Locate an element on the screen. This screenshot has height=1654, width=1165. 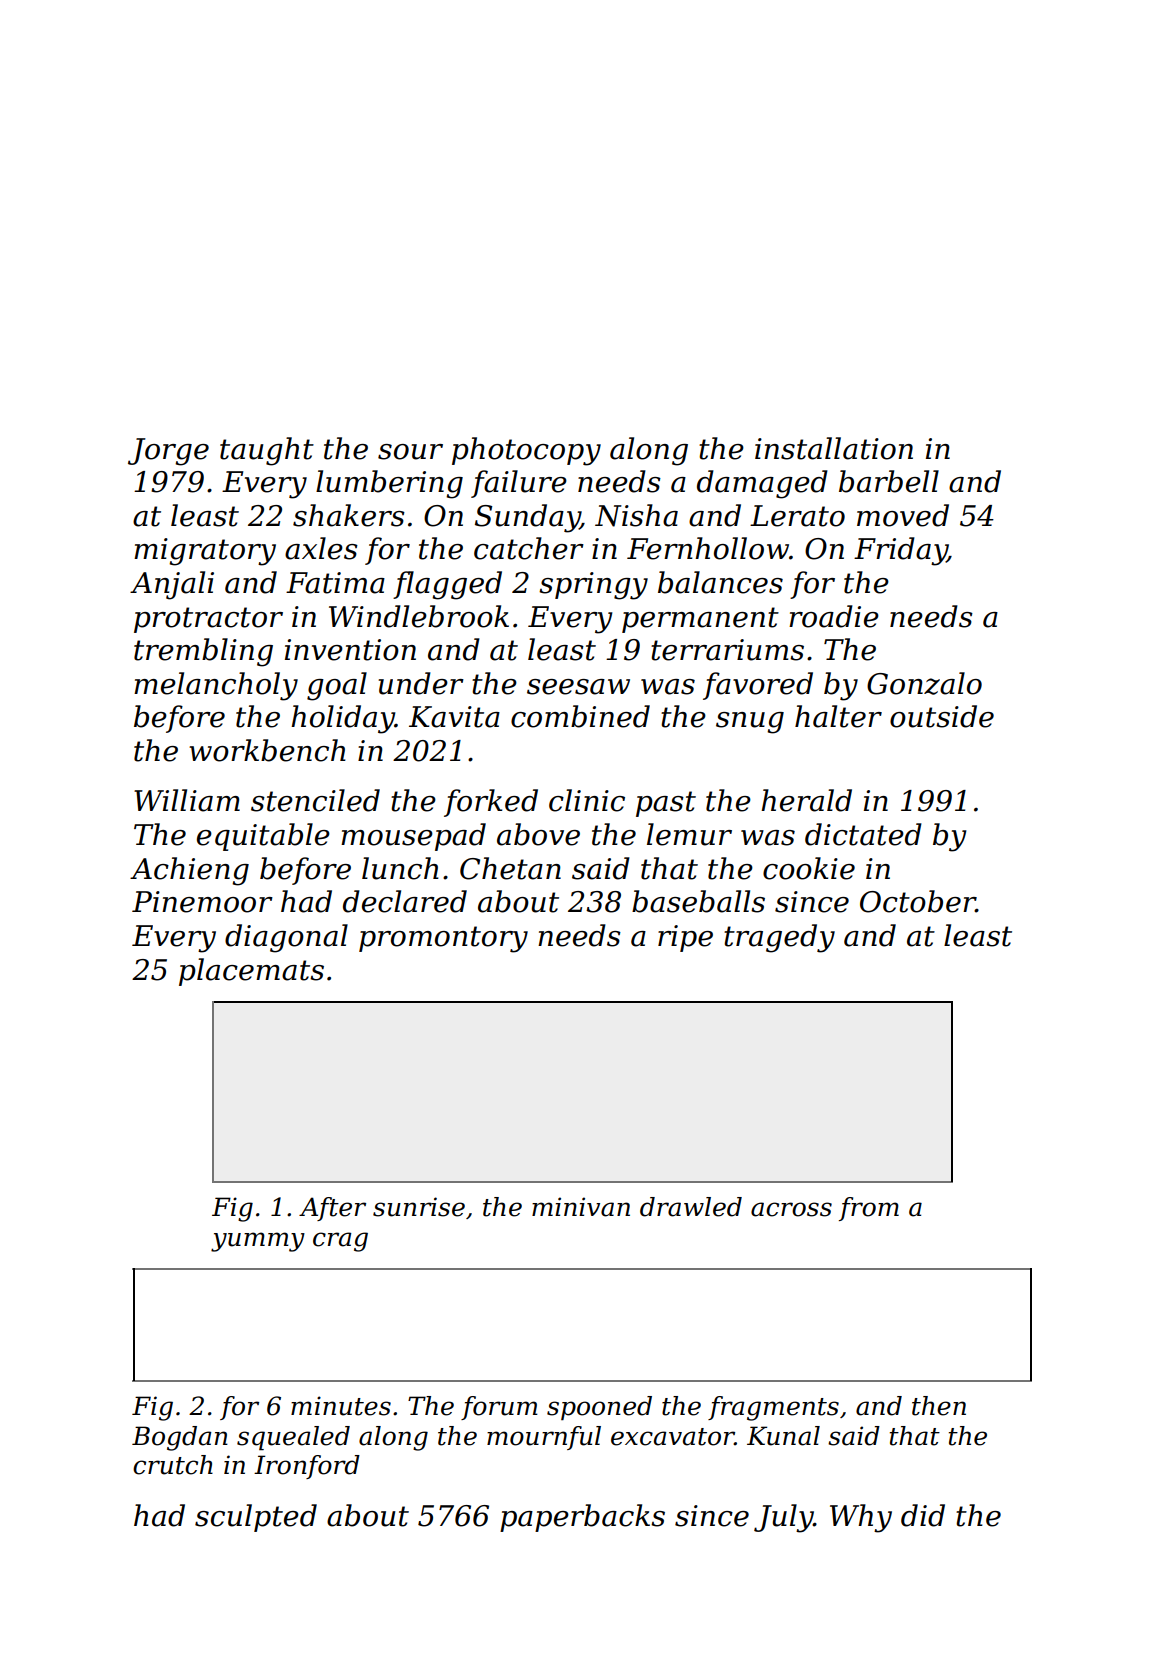
Ironford is located at coordinates (307, 1467).
